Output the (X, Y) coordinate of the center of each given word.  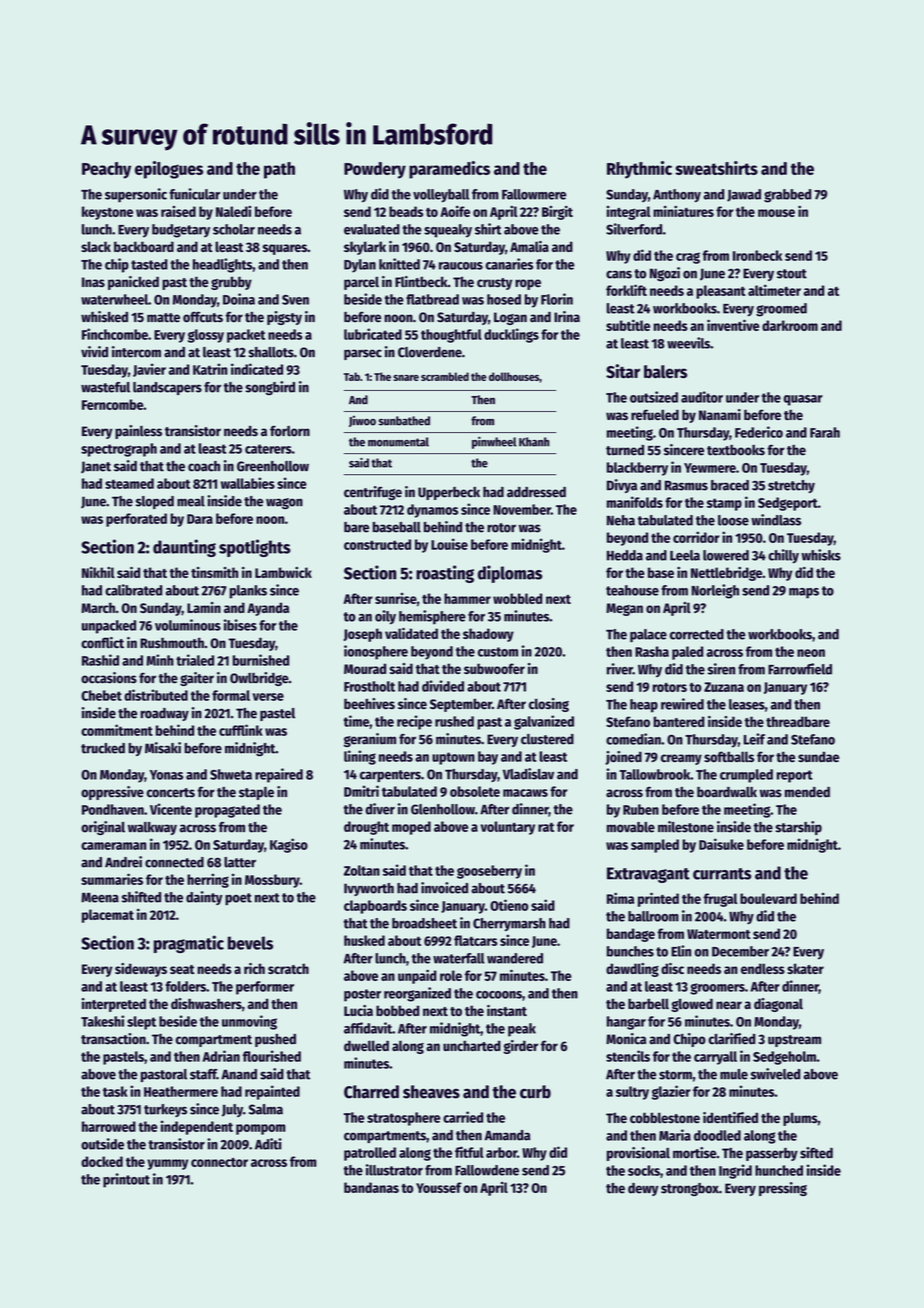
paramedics (449, 170)
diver (380, 809)
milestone (686, 827)
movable (631, 827)
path (279, 170)
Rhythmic (639, 170)
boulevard (768, 898)
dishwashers (206, 1004)
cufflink (241, 730)
